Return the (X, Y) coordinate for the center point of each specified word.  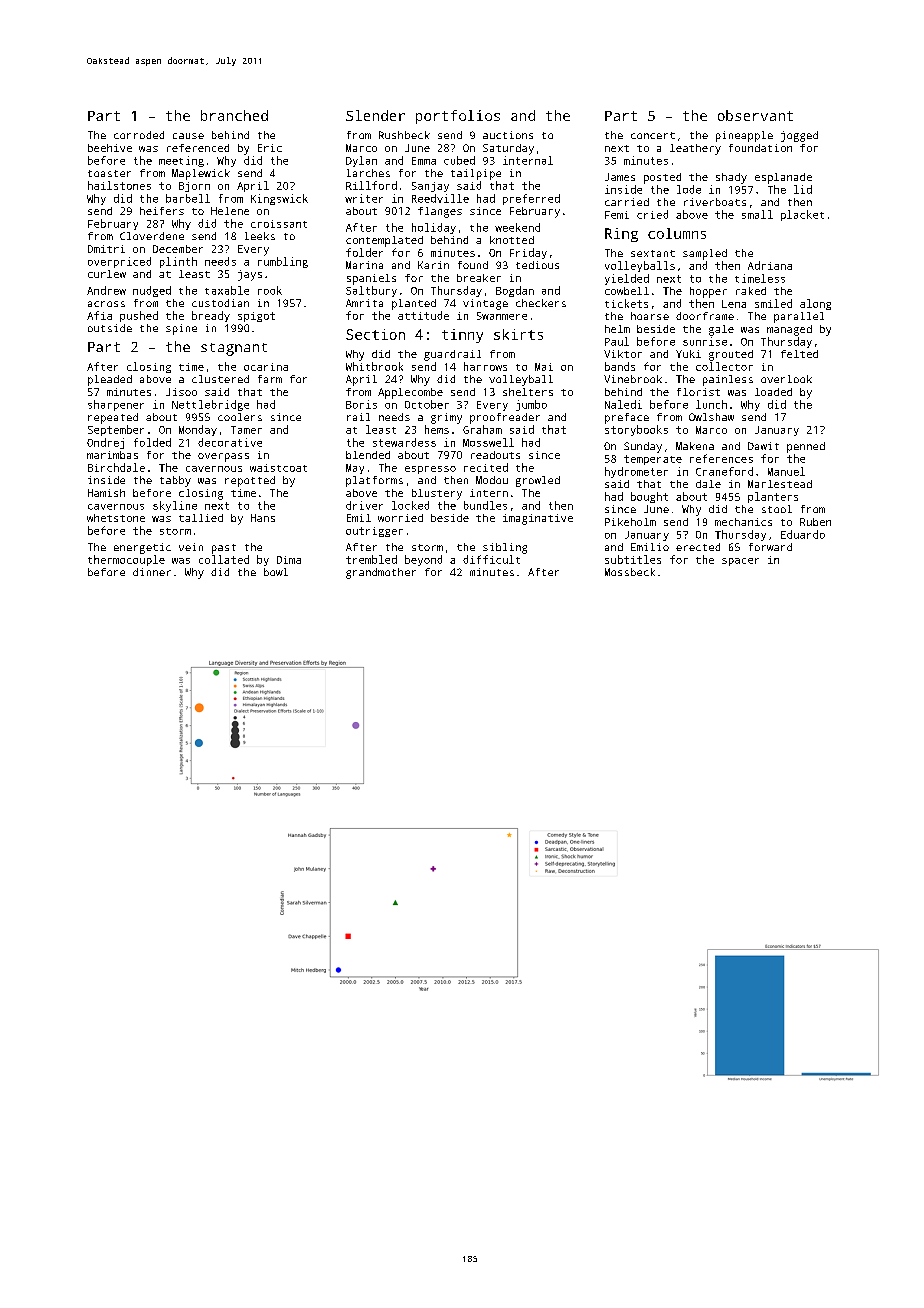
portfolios (458, 117)
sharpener (116, 405)
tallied (201, 518)
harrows (485, 366)
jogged (799, 136)
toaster (109, 173)
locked (410, 505)
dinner (152, 572)
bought (649, 497)
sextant (653, 253)
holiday (434, 228)
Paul (617, 341)
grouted (731, 355)
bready (211, 316)
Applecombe (410, 393)
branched (234, 115)
